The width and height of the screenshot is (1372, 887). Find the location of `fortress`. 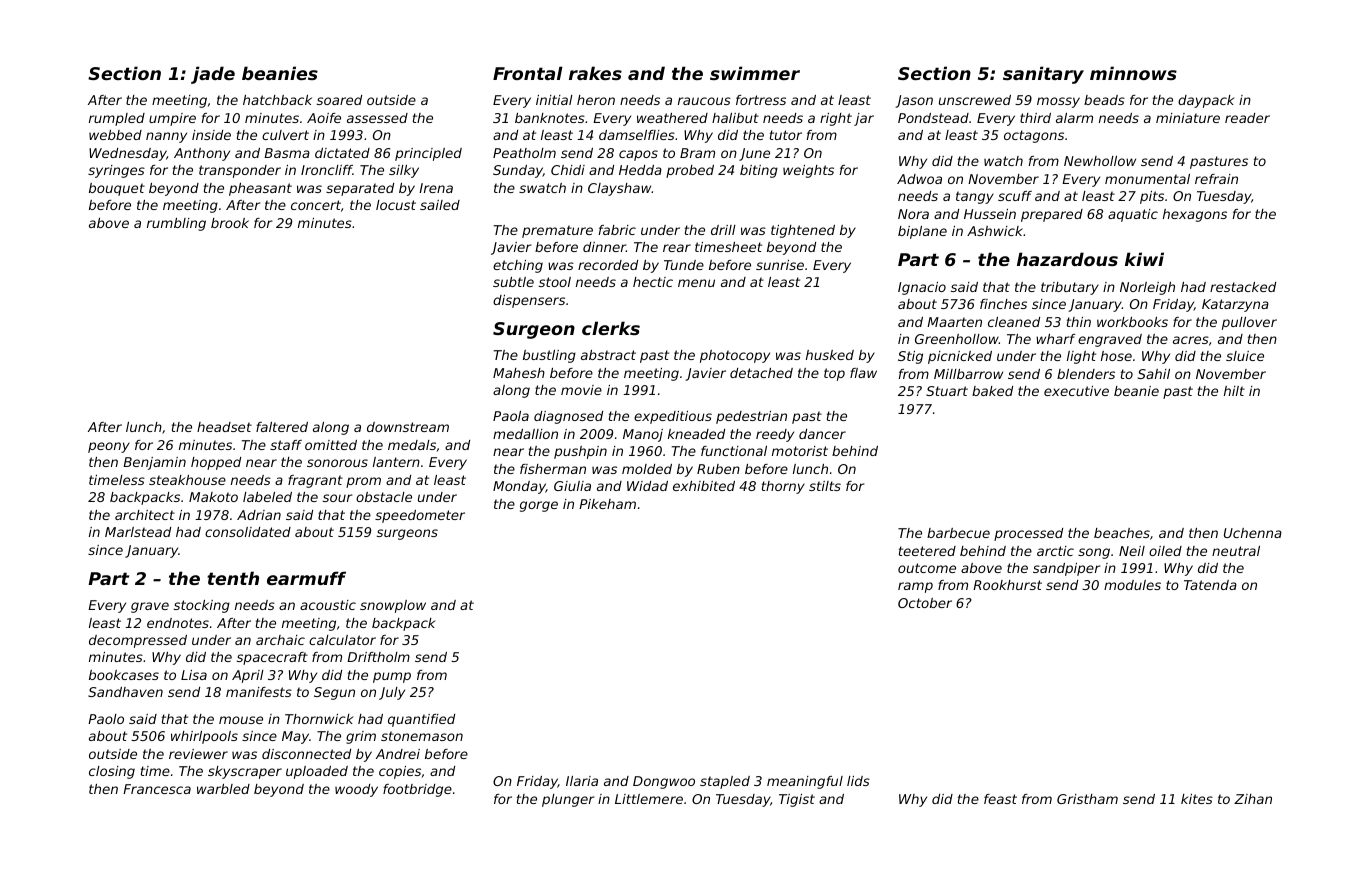

fortress is located at coordinates (761, 100).
